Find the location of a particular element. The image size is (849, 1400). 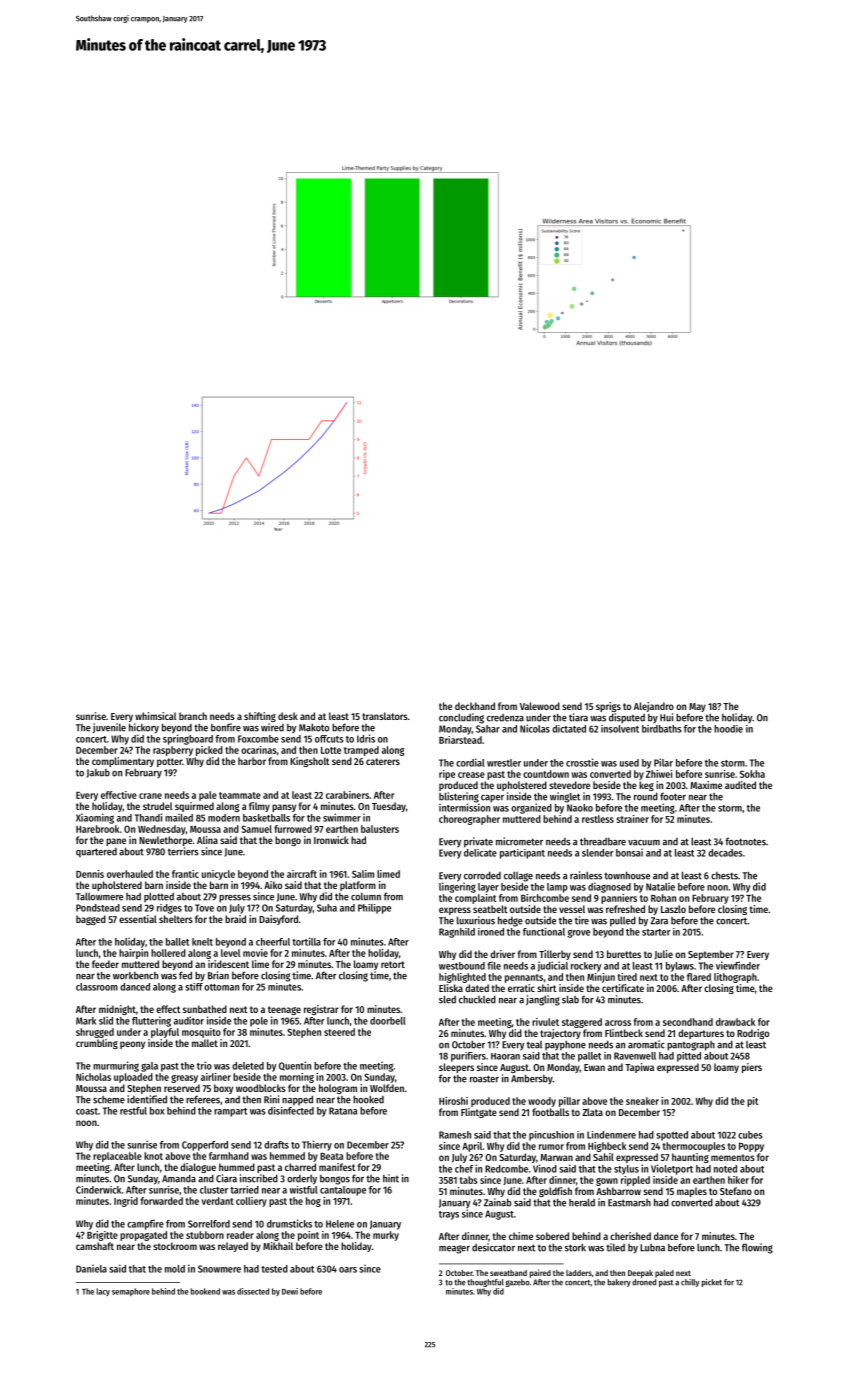

footnotes is located at coordinates (745, 841).
